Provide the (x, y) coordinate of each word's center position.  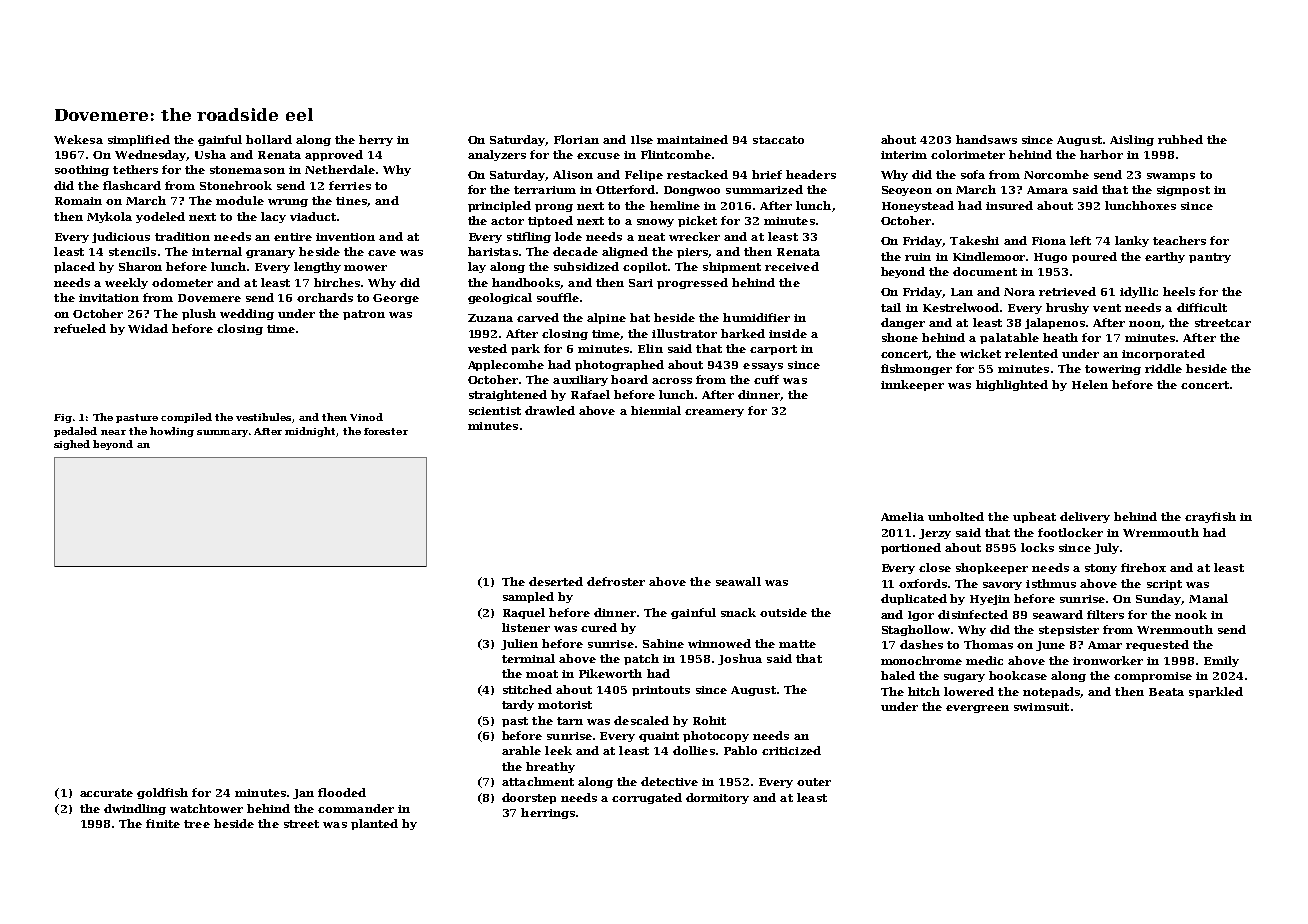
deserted (556, 581)
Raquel (524, 613)
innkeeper (912, 385)
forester (386, 431)
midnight (310, 432)
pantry (1210, 258)
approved (334, 155)
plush (199, 314)
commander (356, 808)
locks (1037, 547)
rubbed (1180, 139)
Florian (576, 139)
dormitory (717, 798)
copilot (645, 267)
